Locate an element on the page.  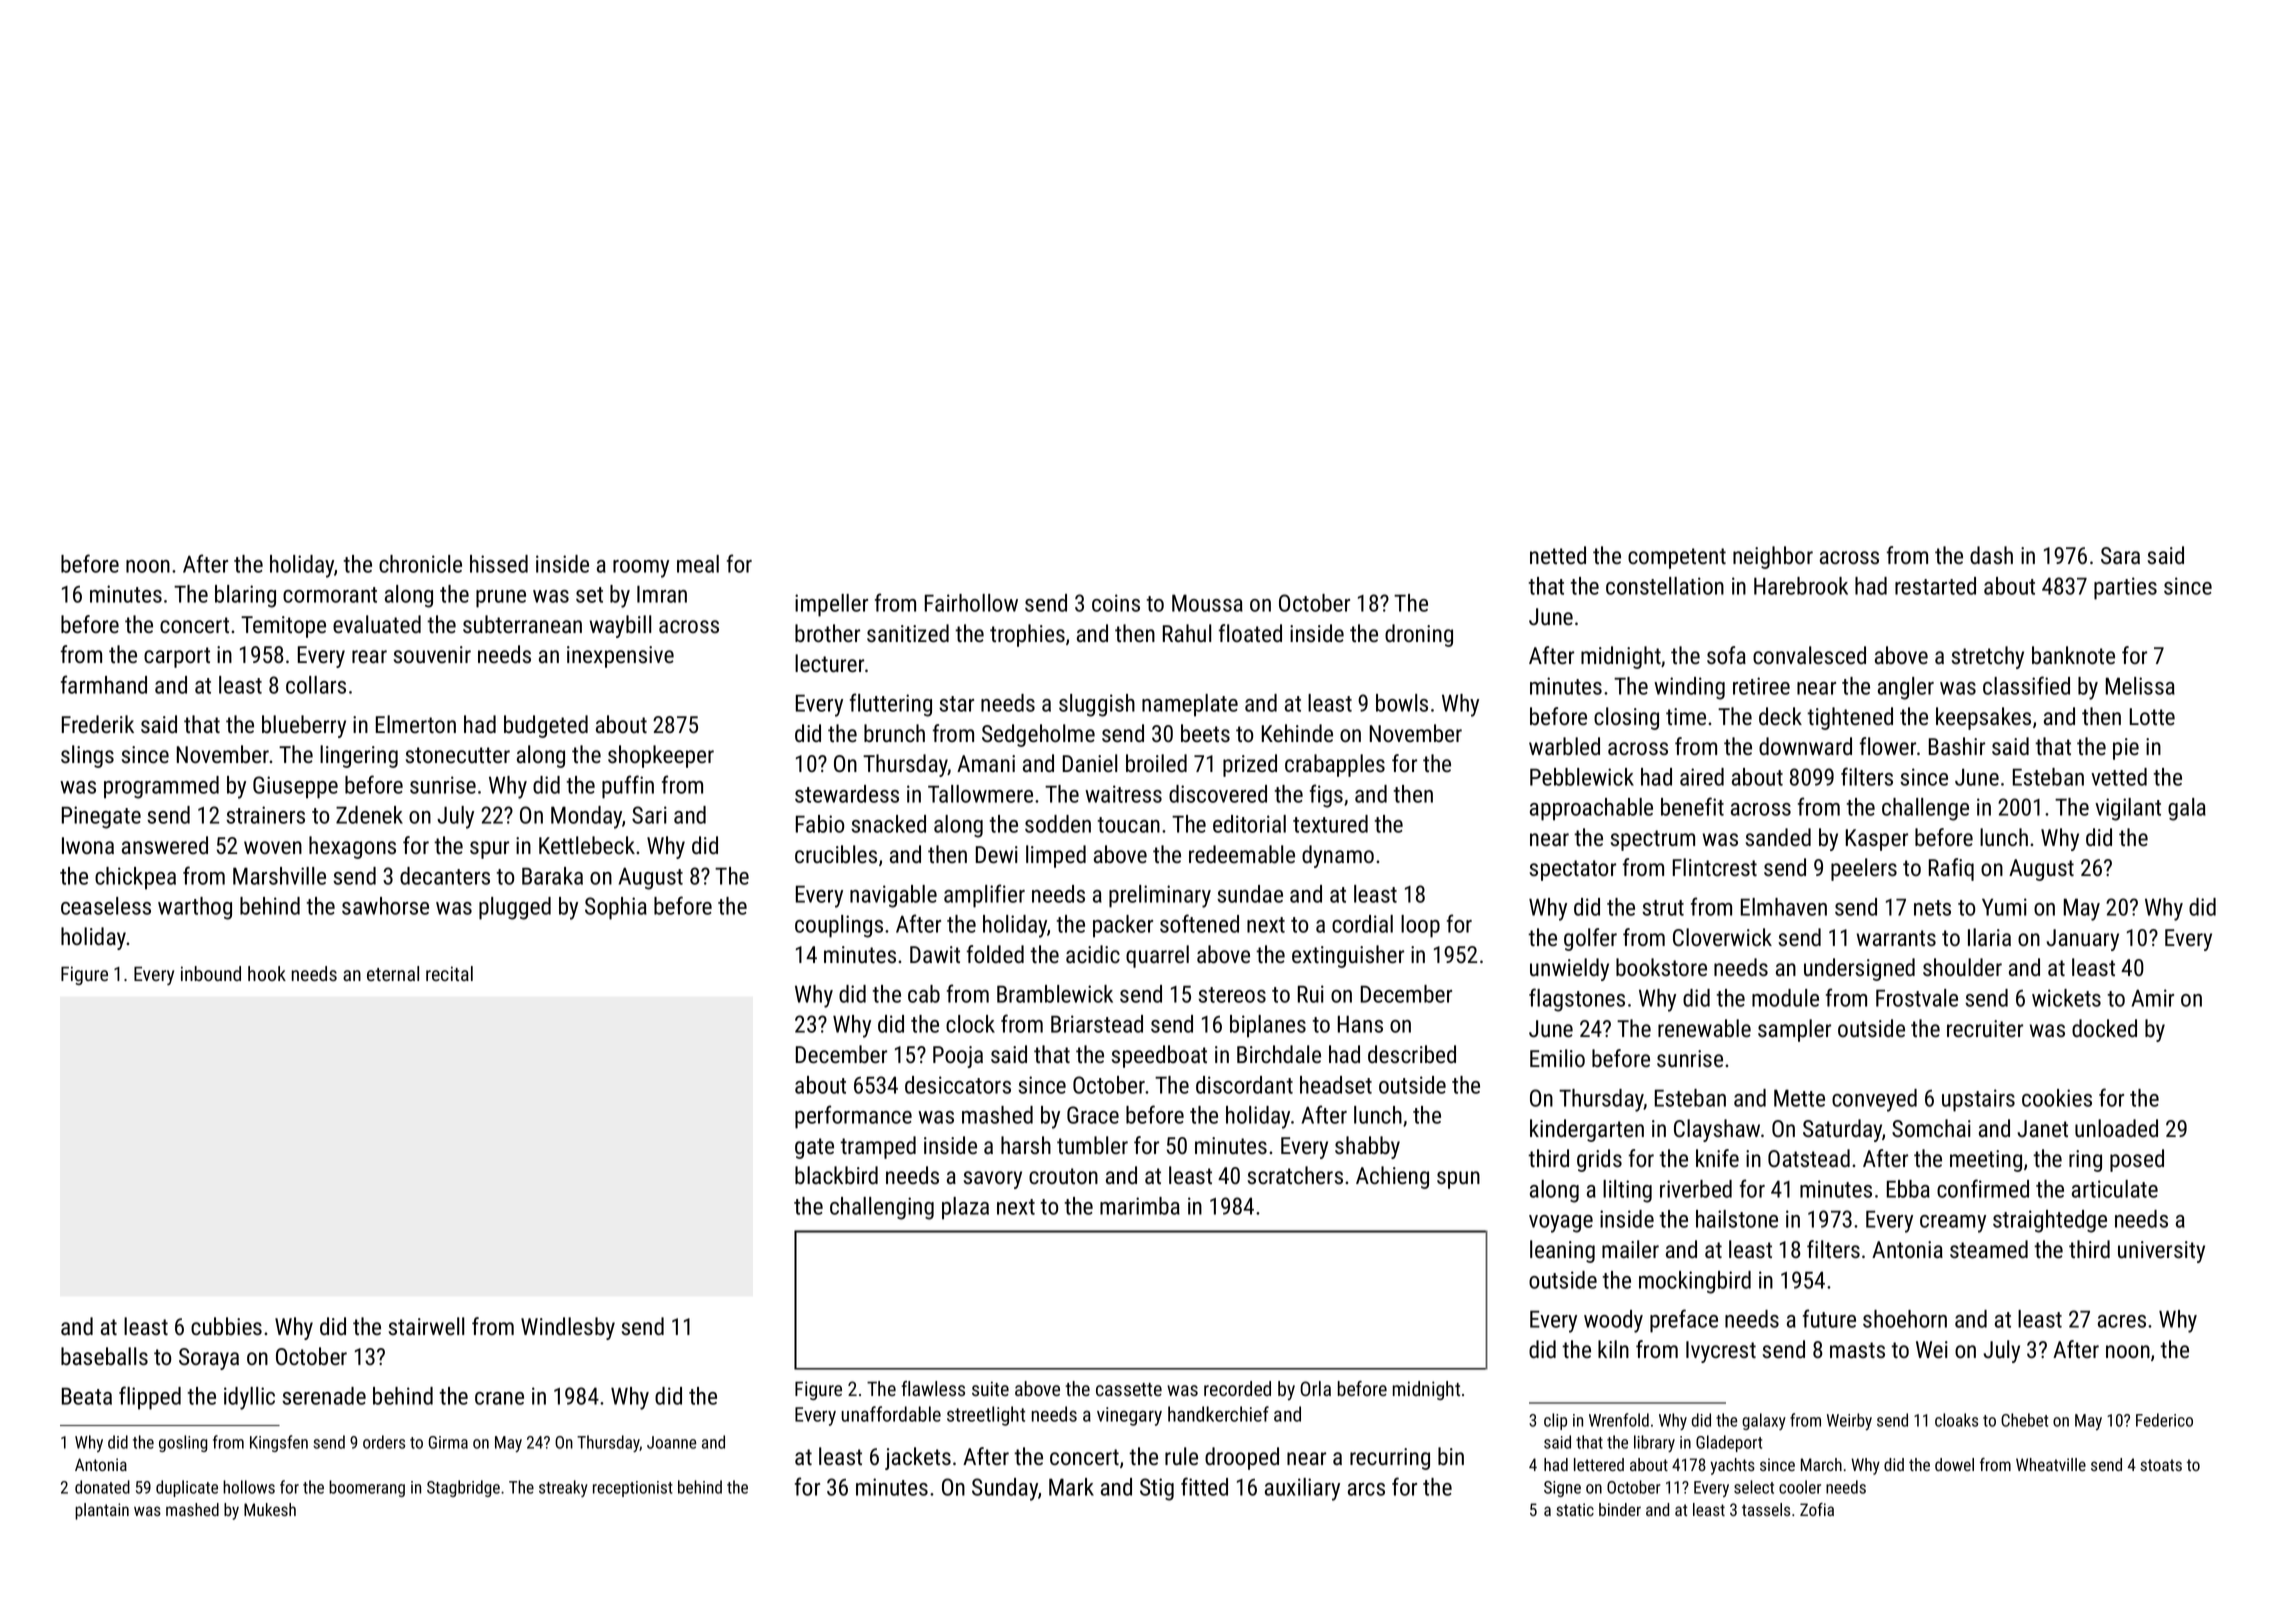
Zofia is located at coordinates (1817, 1509).
